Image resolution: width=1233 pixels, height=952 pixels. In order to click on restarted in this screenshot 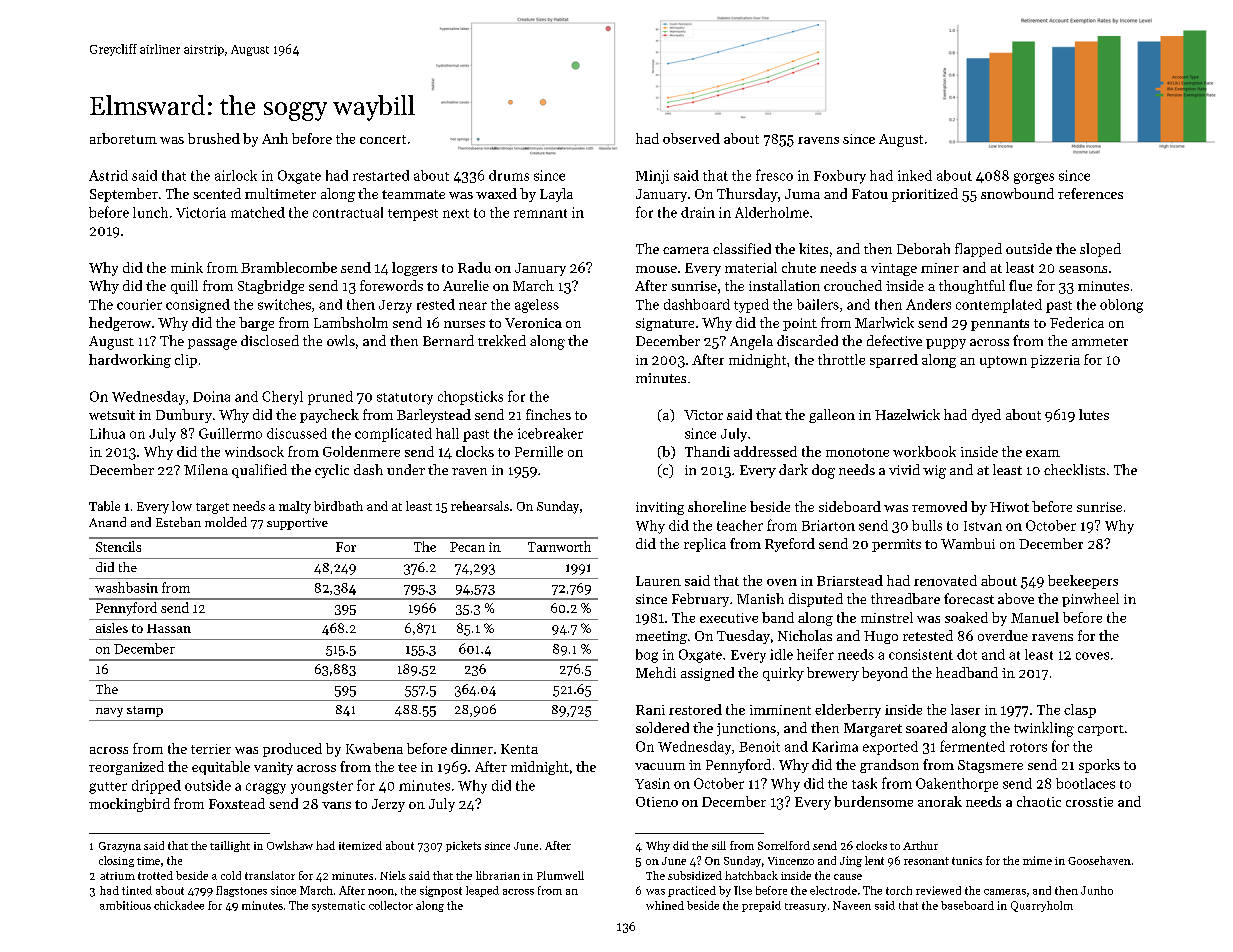, I will do `click(381, 175)`.
